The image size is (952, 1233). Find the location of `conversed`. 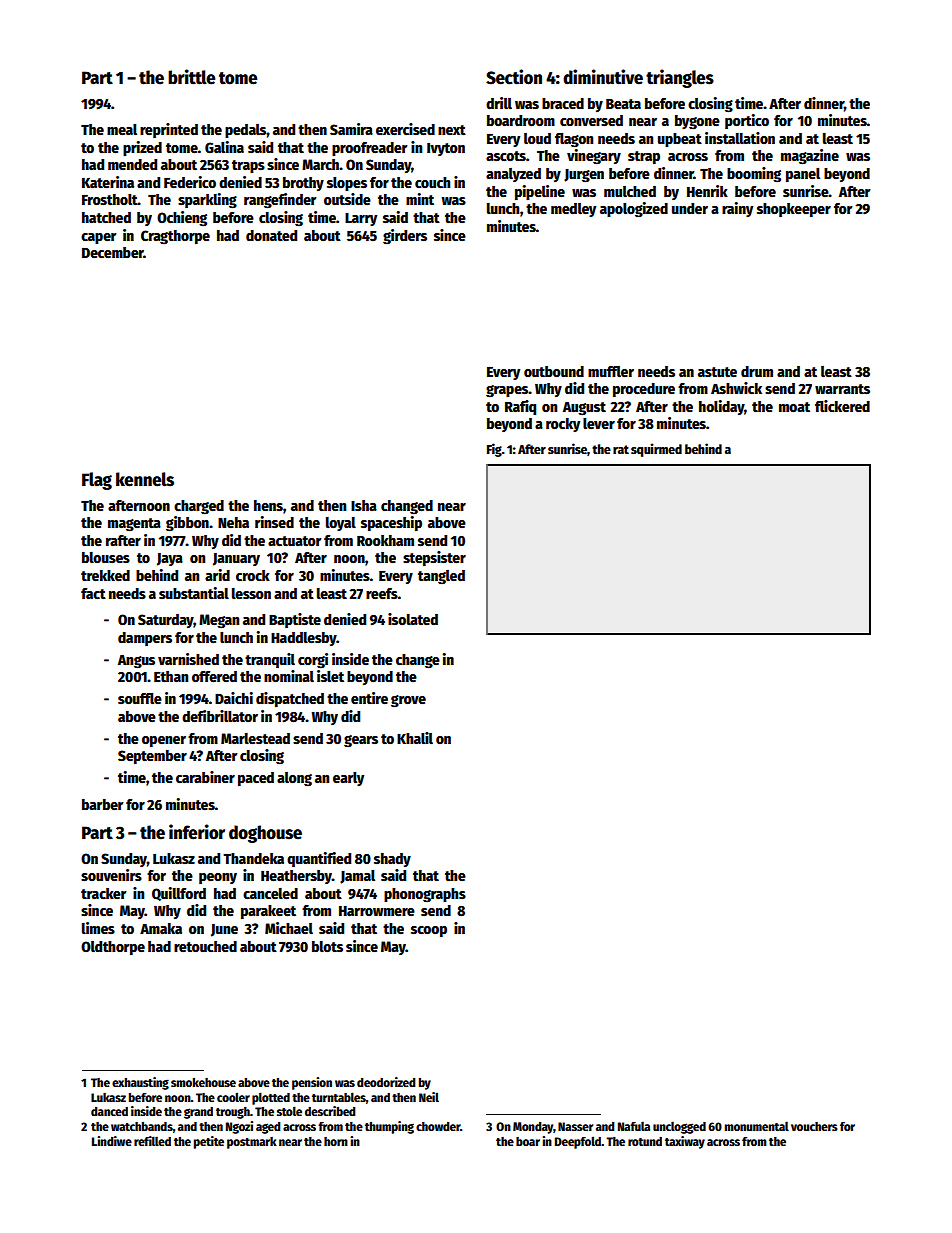

conversed is located at coordinates (591, 120).
